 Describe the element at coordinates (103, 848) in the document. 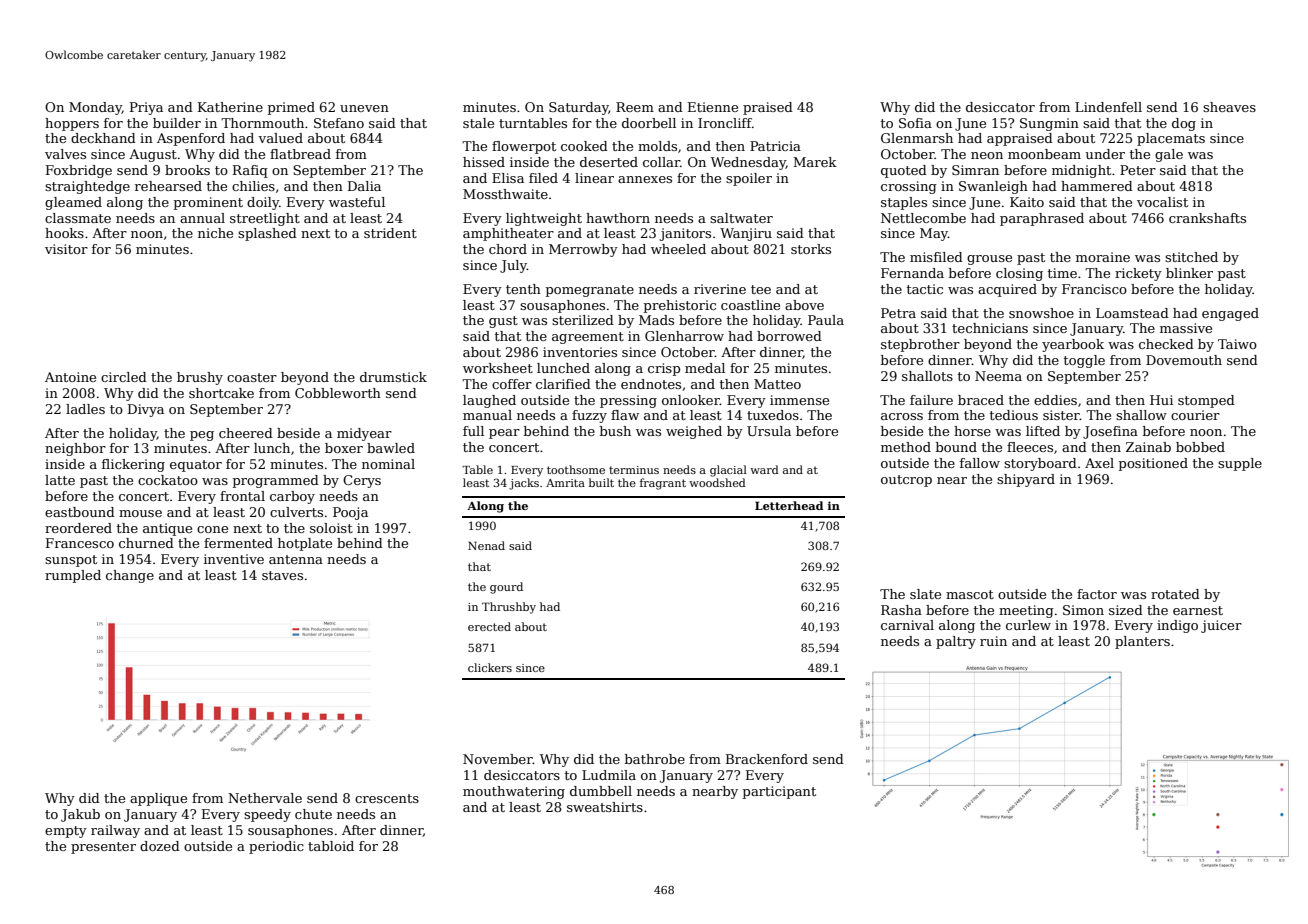

I see `presenter` at that location.
